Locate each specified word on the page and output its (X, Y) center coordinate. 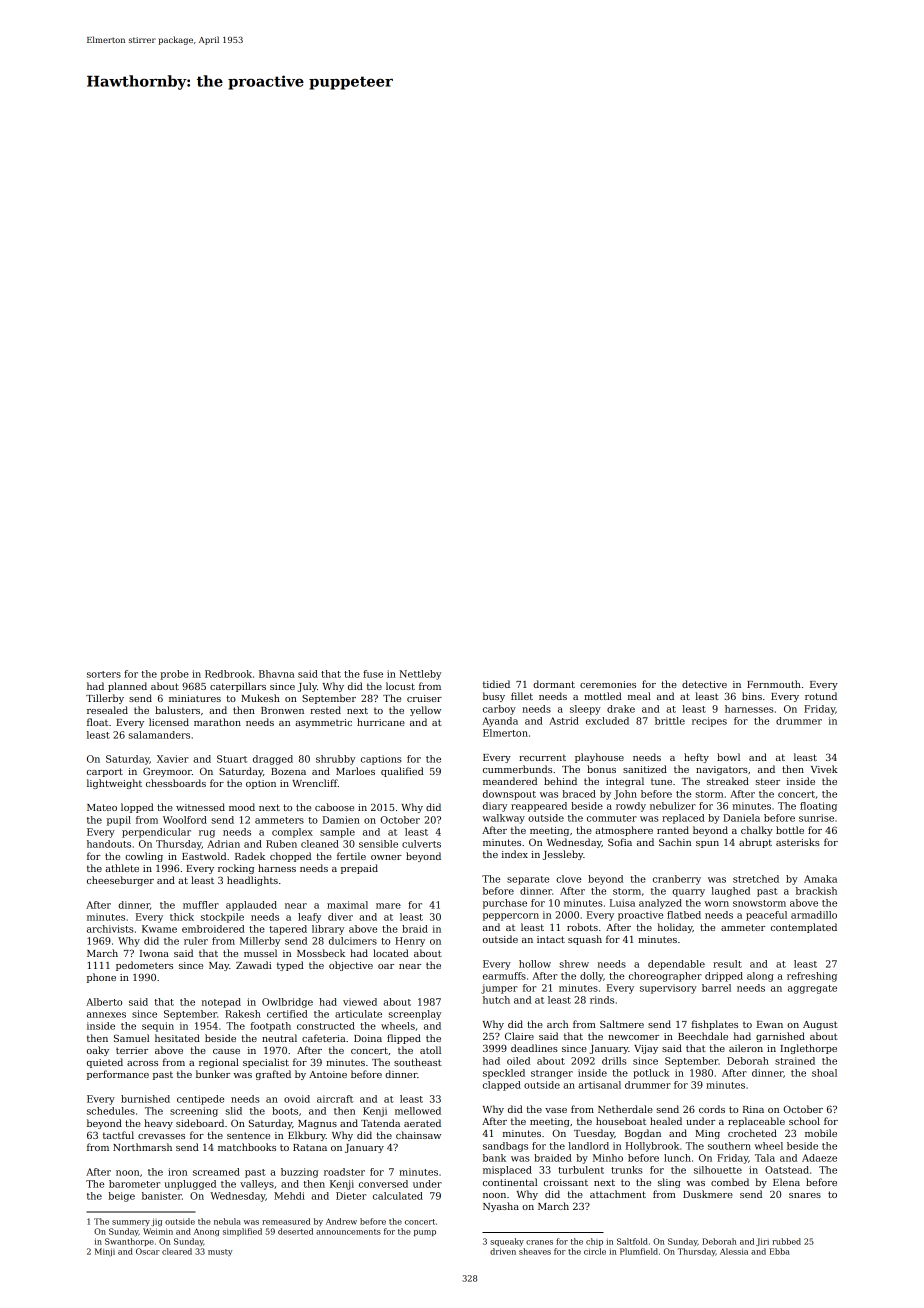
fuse (373, 674)
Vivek (824, 769)
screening (194, 1112)
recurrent (542, 757)
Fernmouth (774, 684)
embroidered (213, 929)
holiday (675, 928)
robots (582, 927)
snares (805, 1195)
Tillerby (105, 699)
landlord (588, 1146)
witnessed (200, 807)
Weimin (158, 1231)
